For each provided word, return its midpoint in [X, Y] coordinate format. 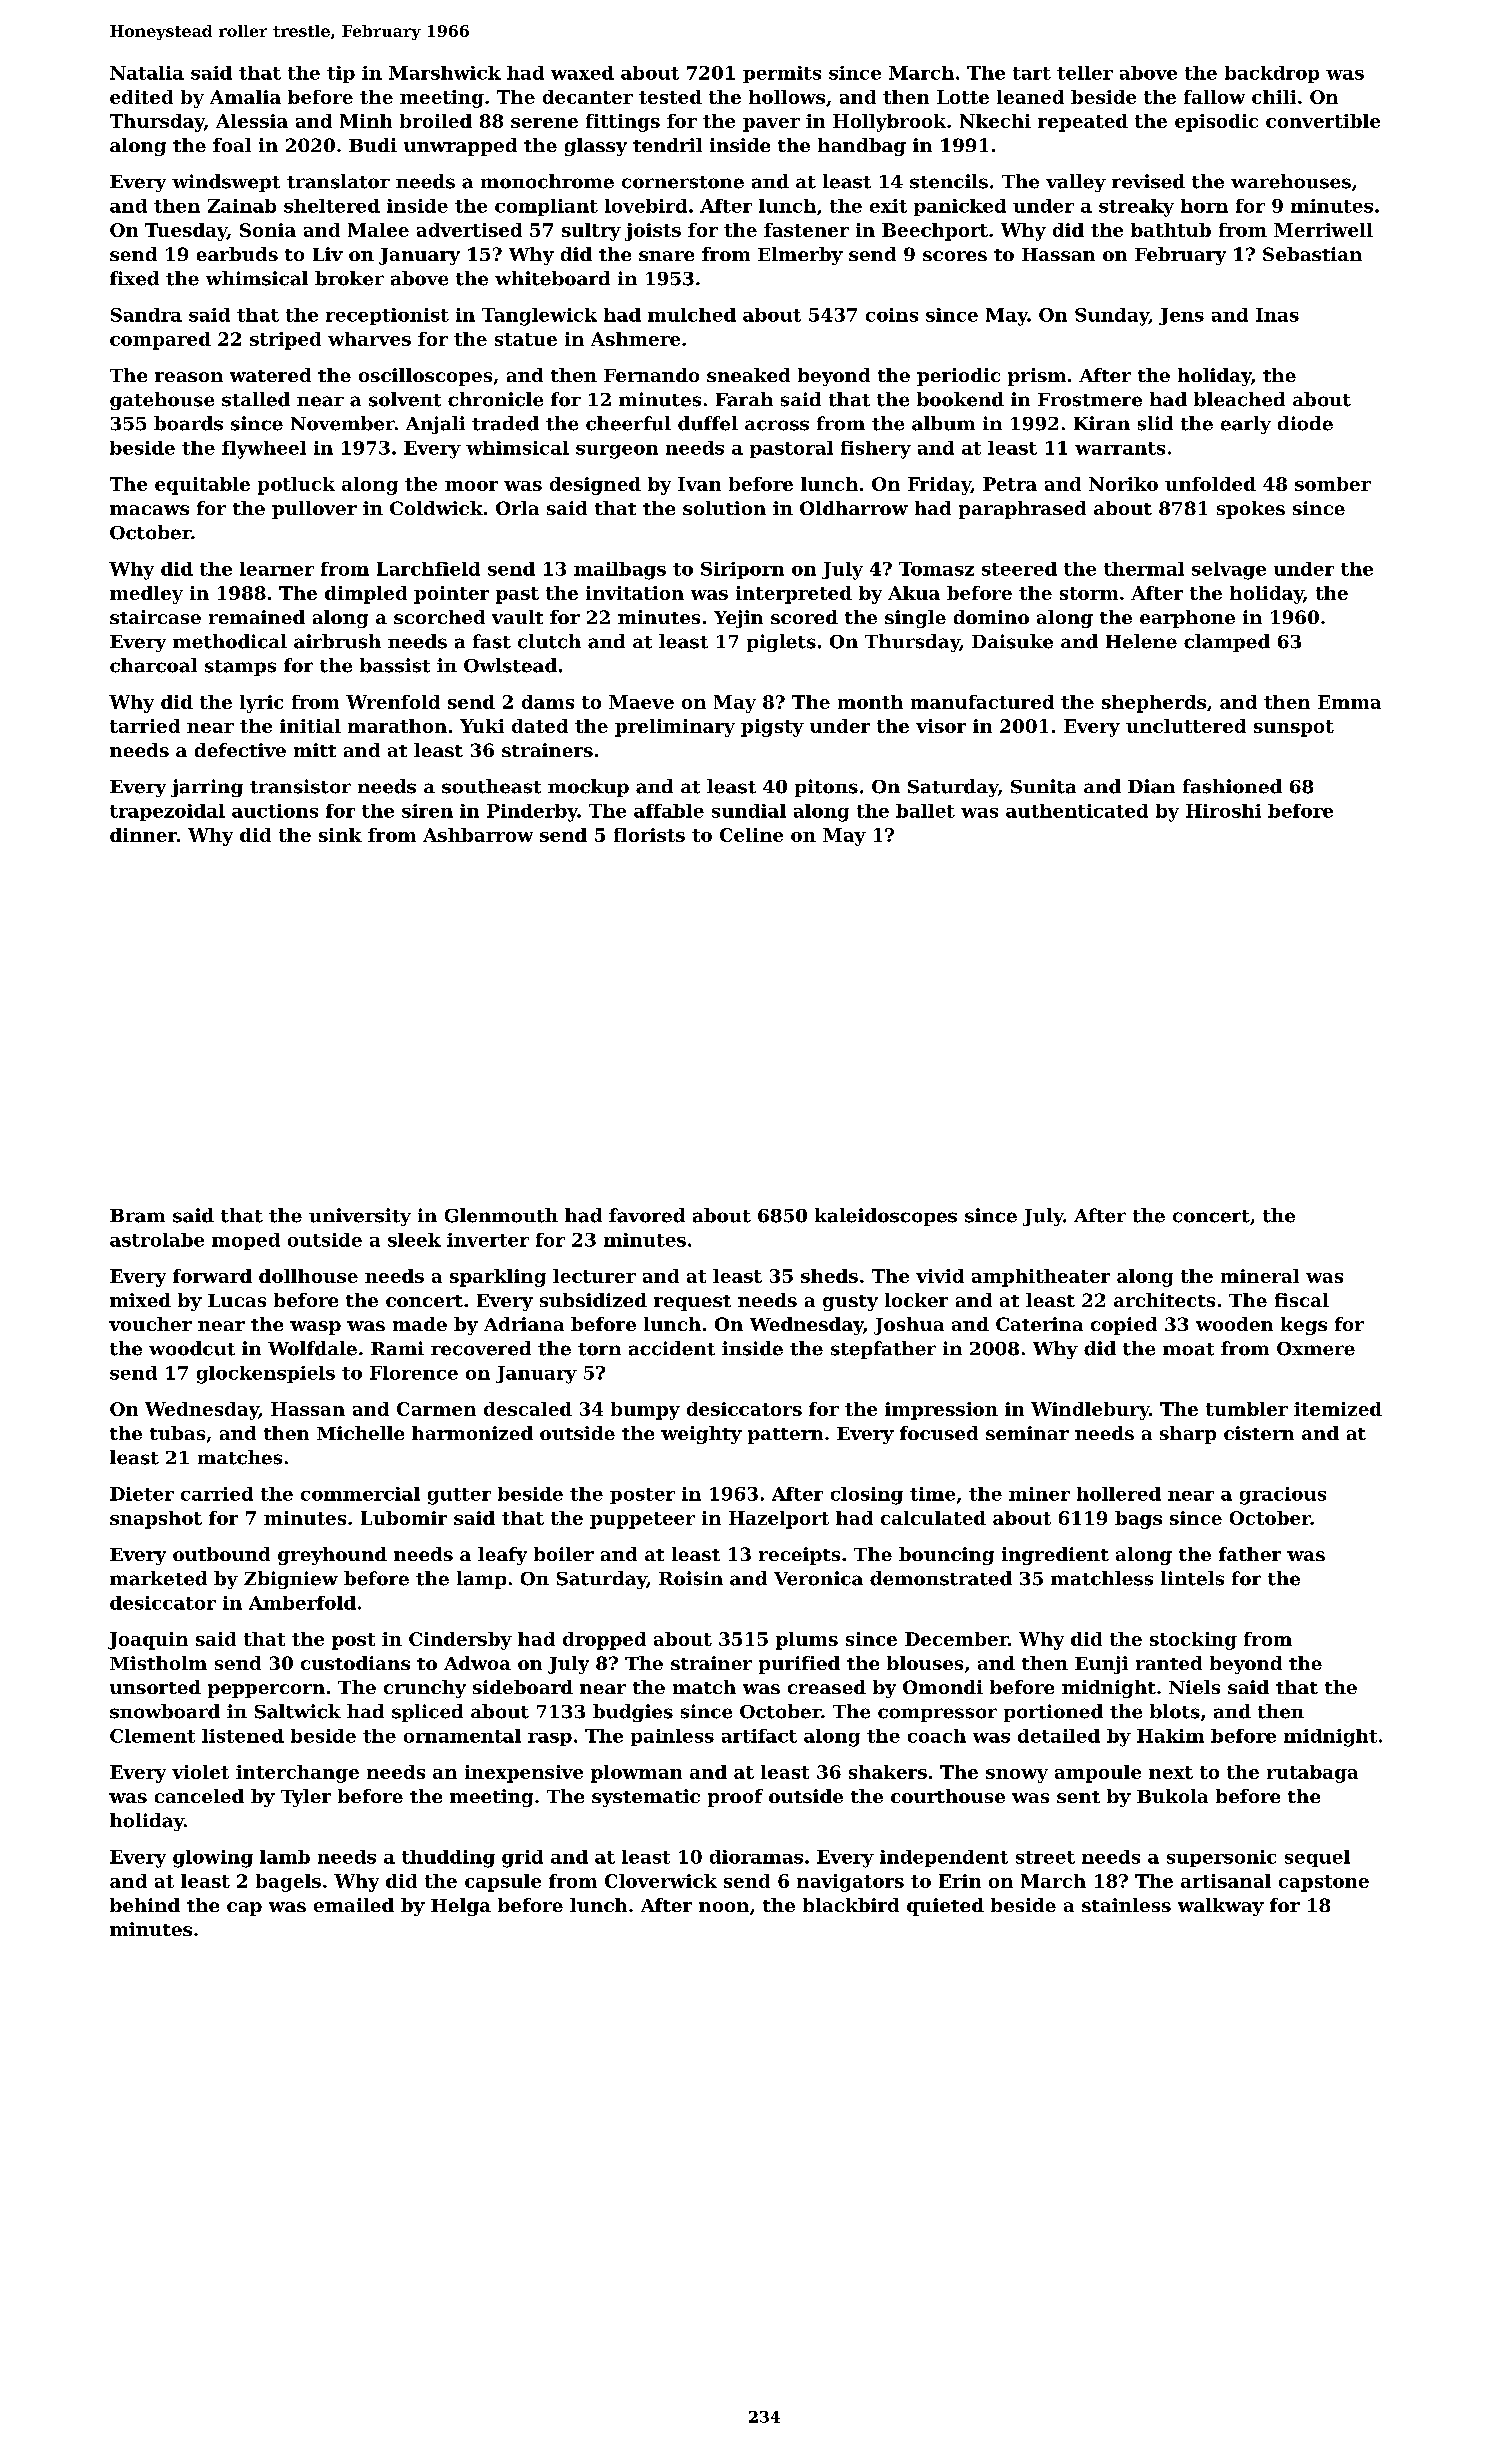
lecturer [594, 1276]
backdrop [1272, 74]
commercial [360, 1494]
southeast [491, 786]
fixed [134, 278]
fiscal [1302, 1300]
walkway [1221, 1907]
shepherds [1154, 704]
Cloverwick [661, 1881]
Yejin [738, 619]
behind [145, 1905]
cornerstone [683, 182]
